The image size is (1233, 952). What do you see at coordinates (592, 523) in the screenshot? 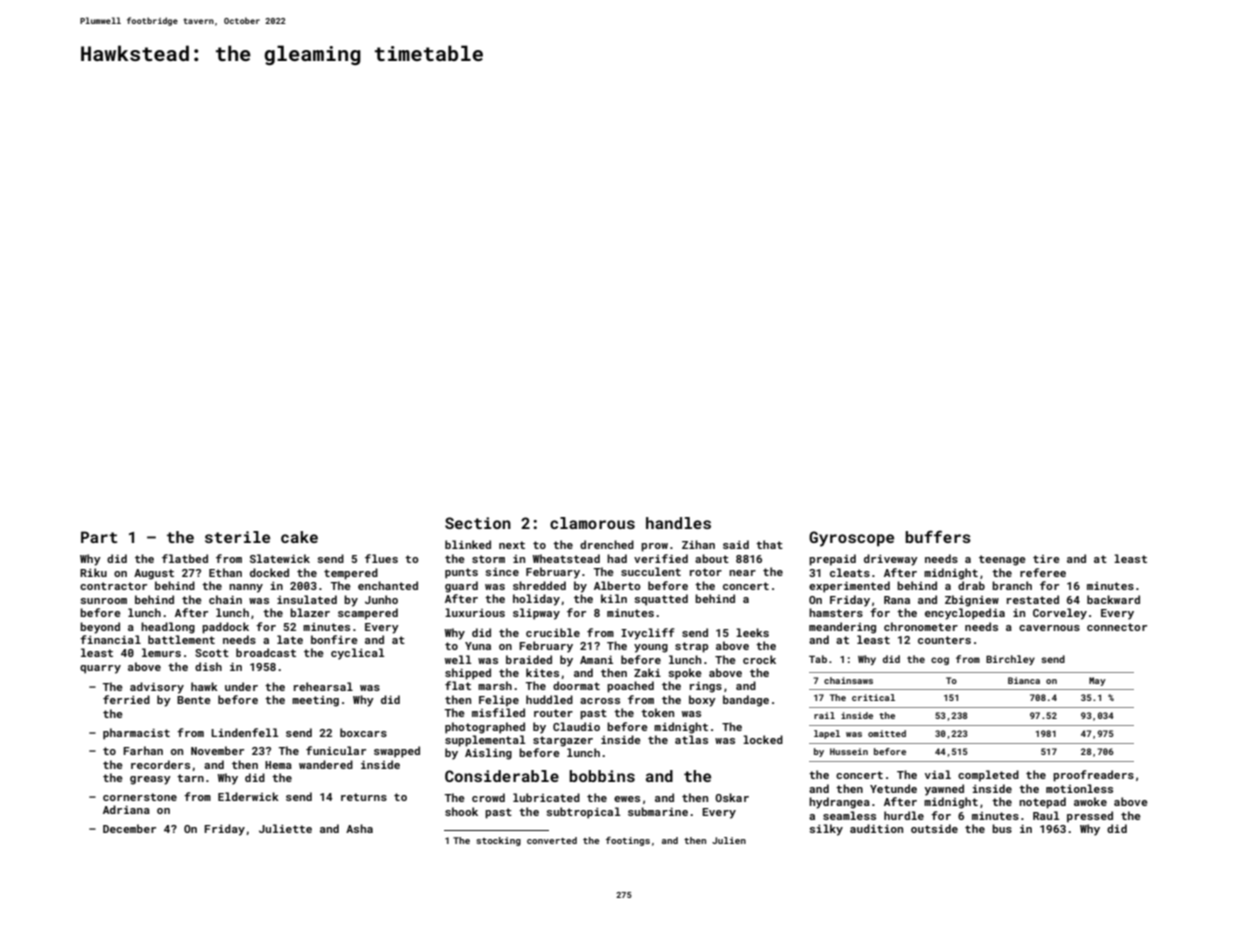
I see `clamorous` at bounding box center [592, 523].
